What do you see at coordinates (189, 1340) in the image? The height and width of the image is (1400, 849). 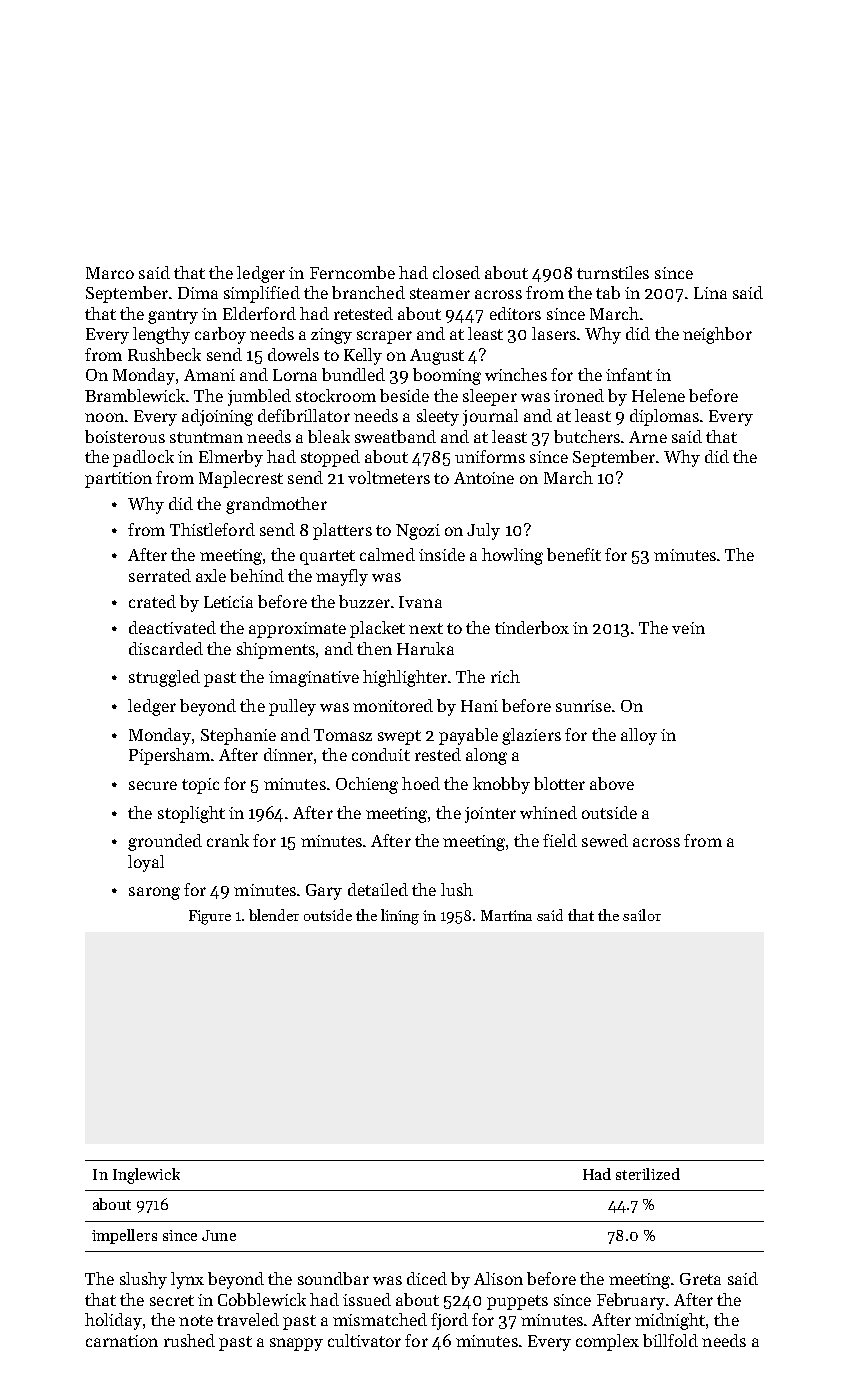 I see `rushed` at bounding box center [189, 1340].
